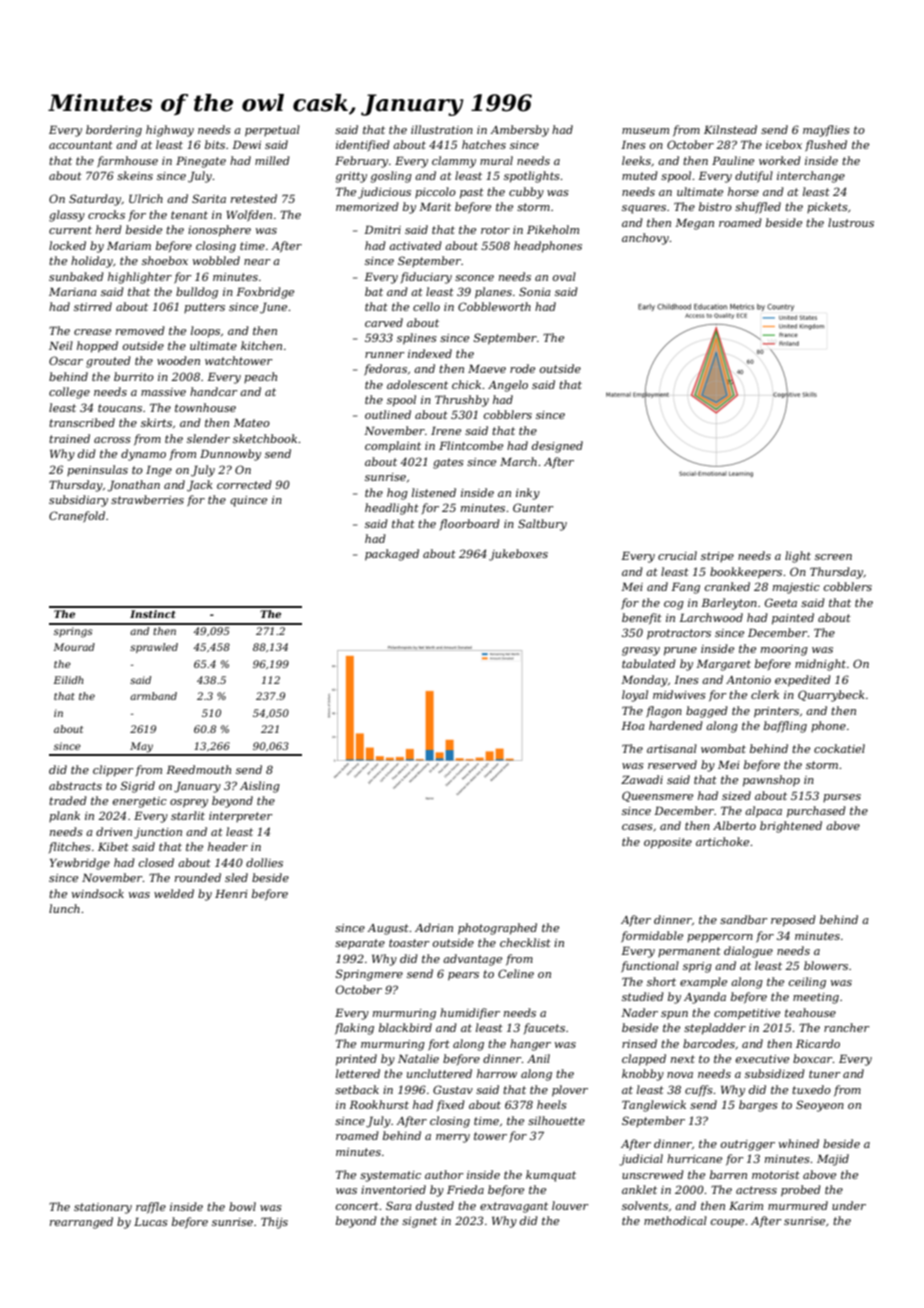  Describe the element at coordinates (260, 787) in the screenshot. I see `Aisling` at that location.
